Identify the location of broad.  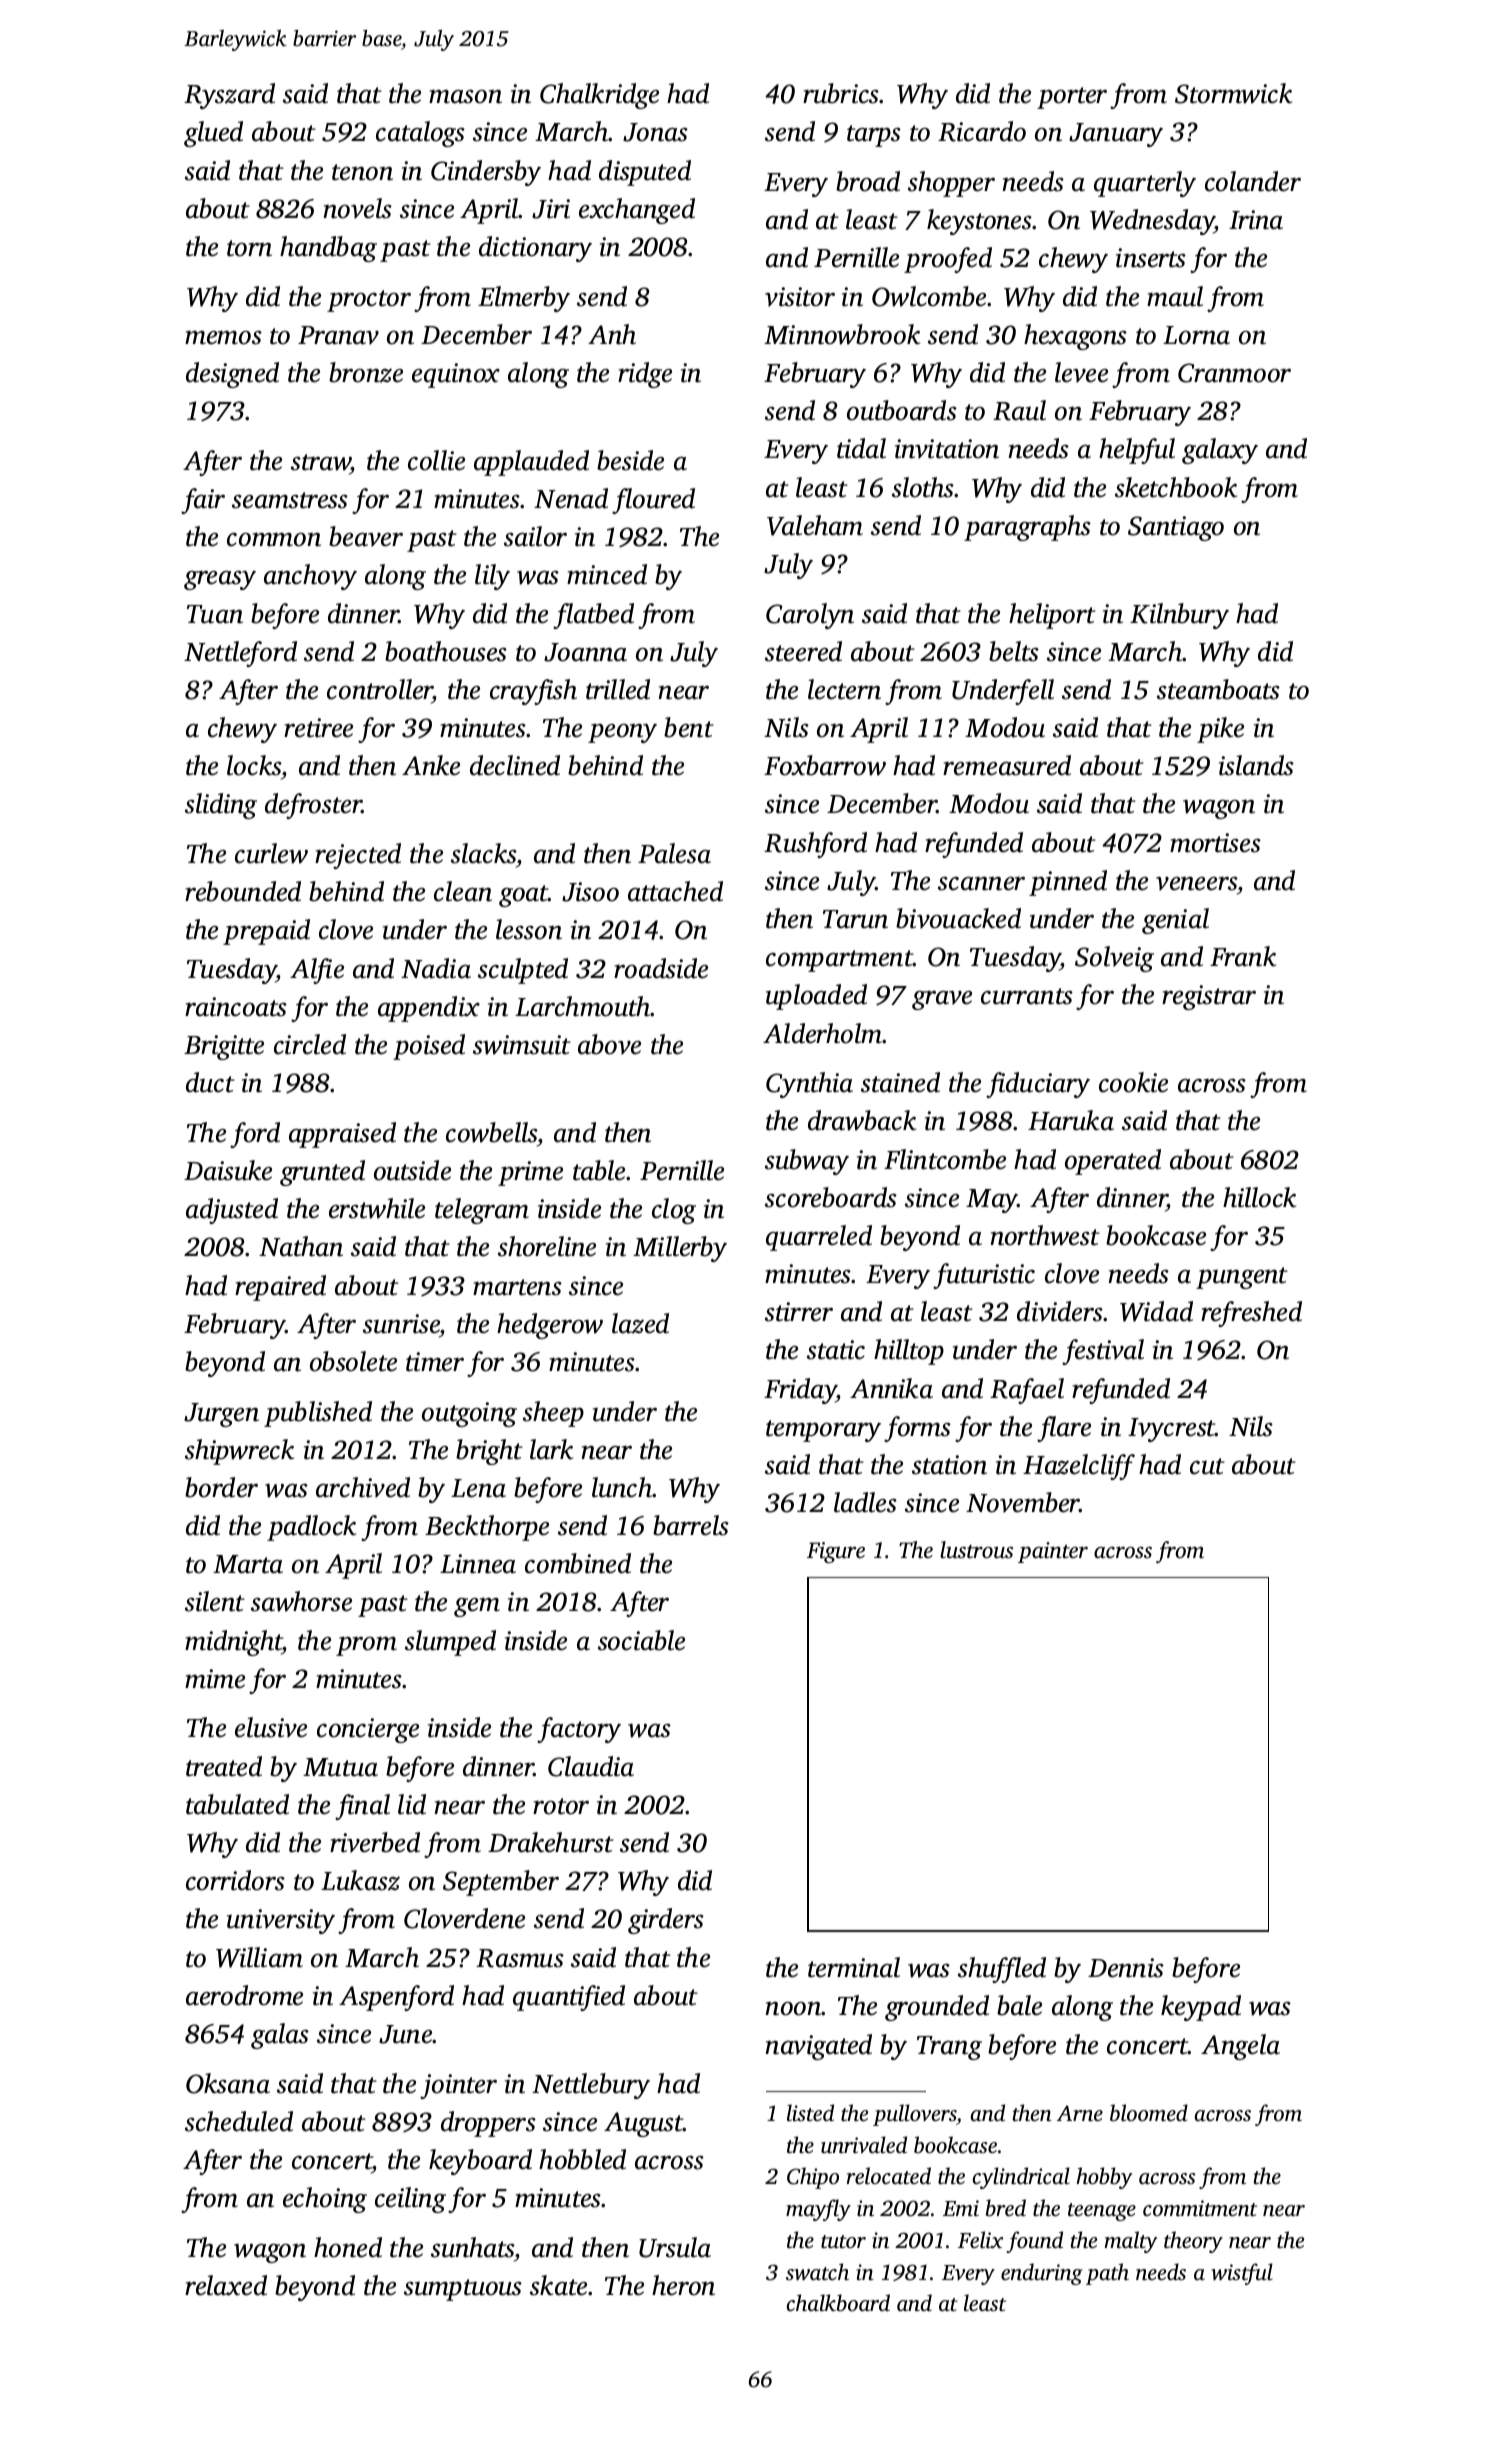
(868, 181).
